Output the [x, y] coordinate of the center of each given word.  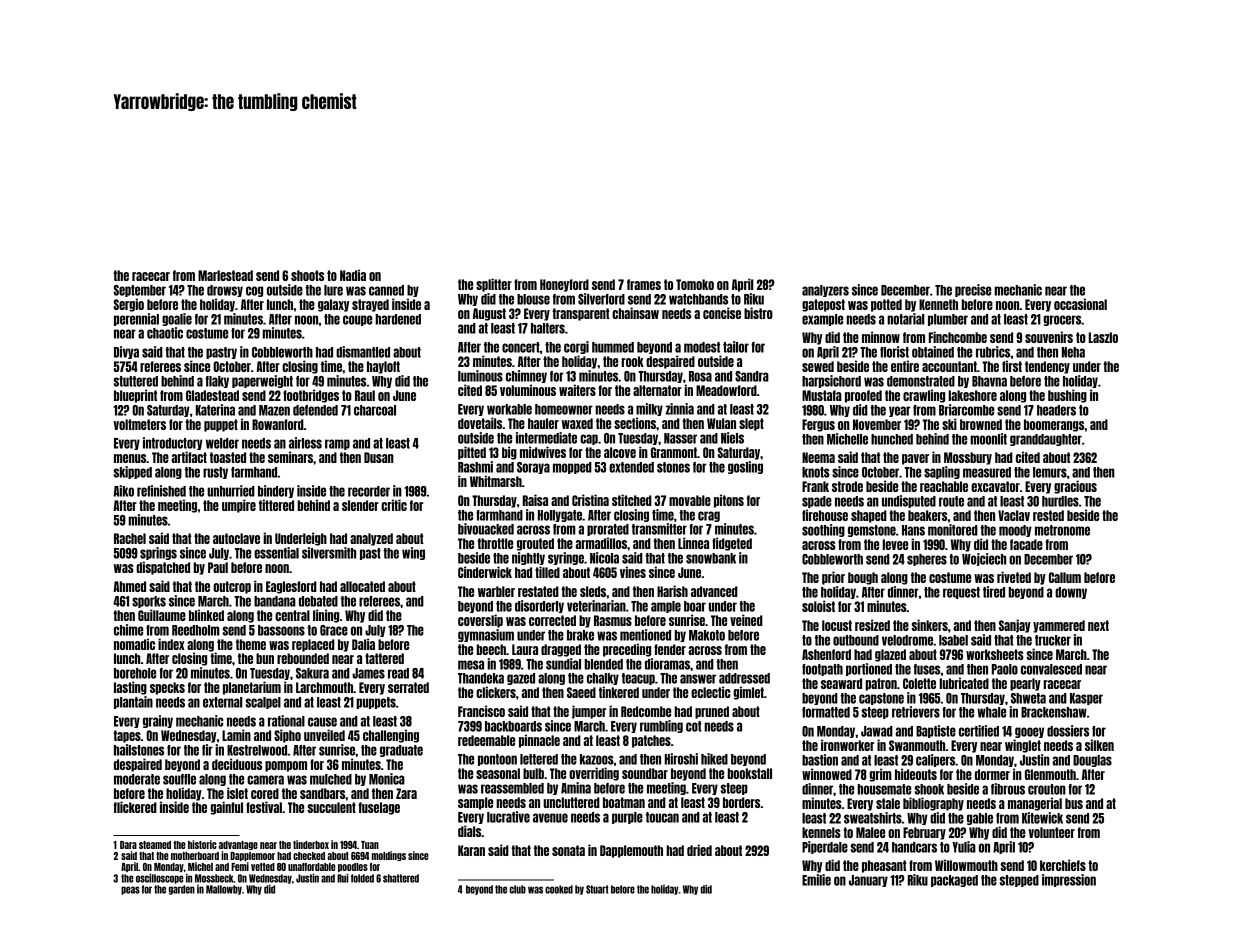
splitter [494, 285]
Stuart [597, 889]
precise [973, 290]
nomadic [134, 644]
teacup [638, 679]
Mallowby [224, 890]
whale [991, 712]
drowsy [225, 291]
